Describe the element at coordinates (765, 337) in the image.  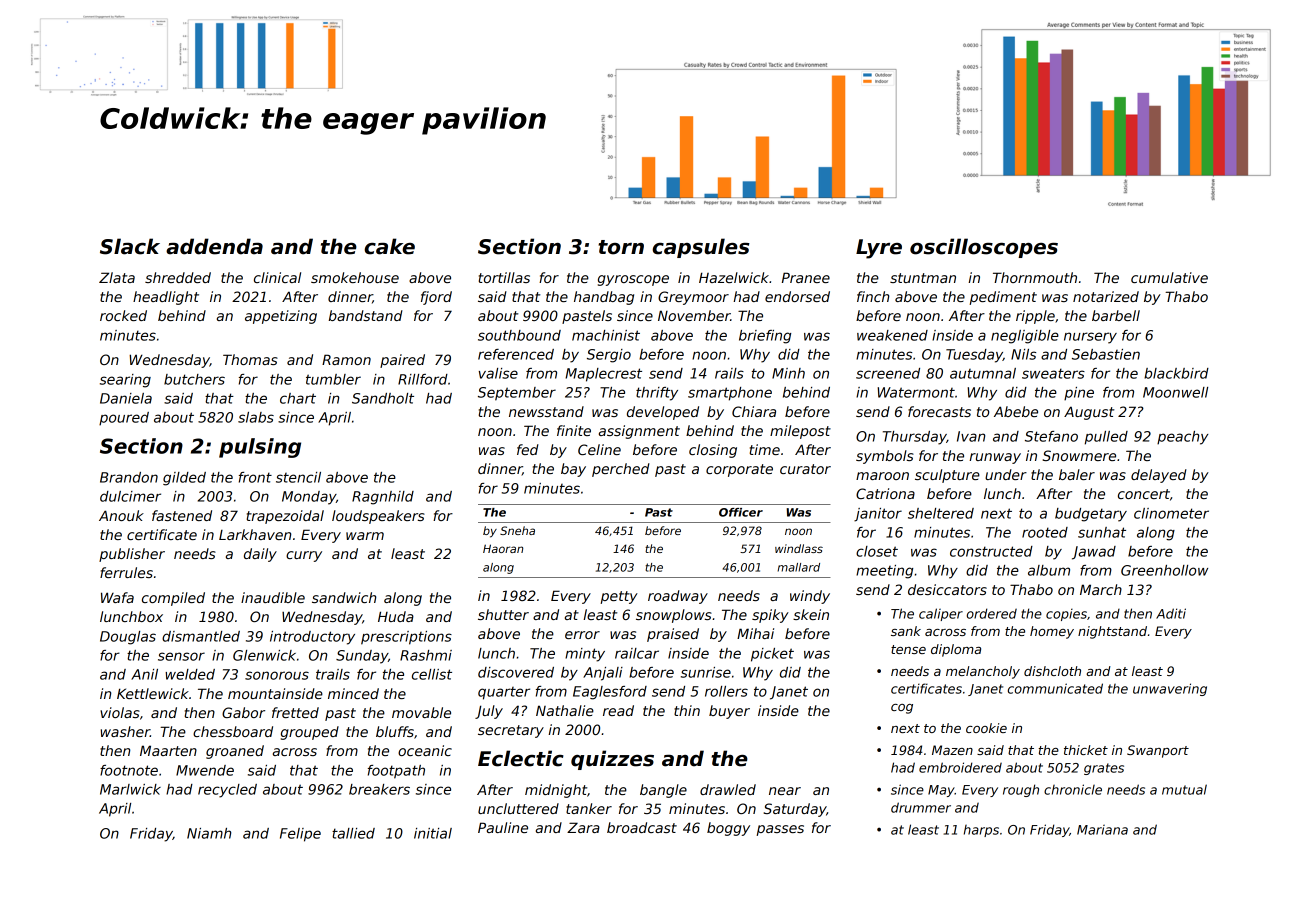
I see `briefing` at that location.
